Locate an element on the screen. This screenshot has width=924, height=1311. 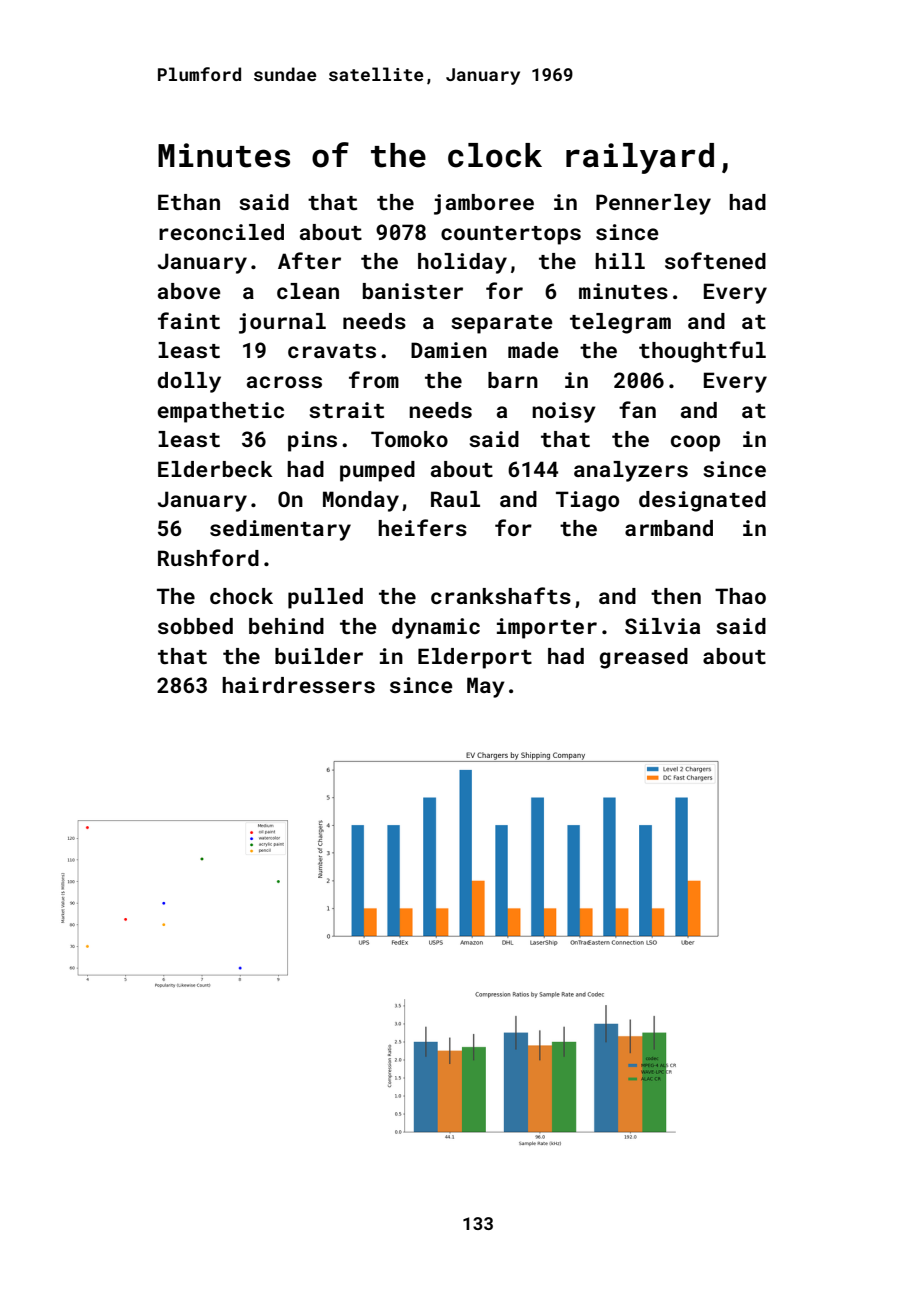
Thao is located at coordinates (740, 596).
